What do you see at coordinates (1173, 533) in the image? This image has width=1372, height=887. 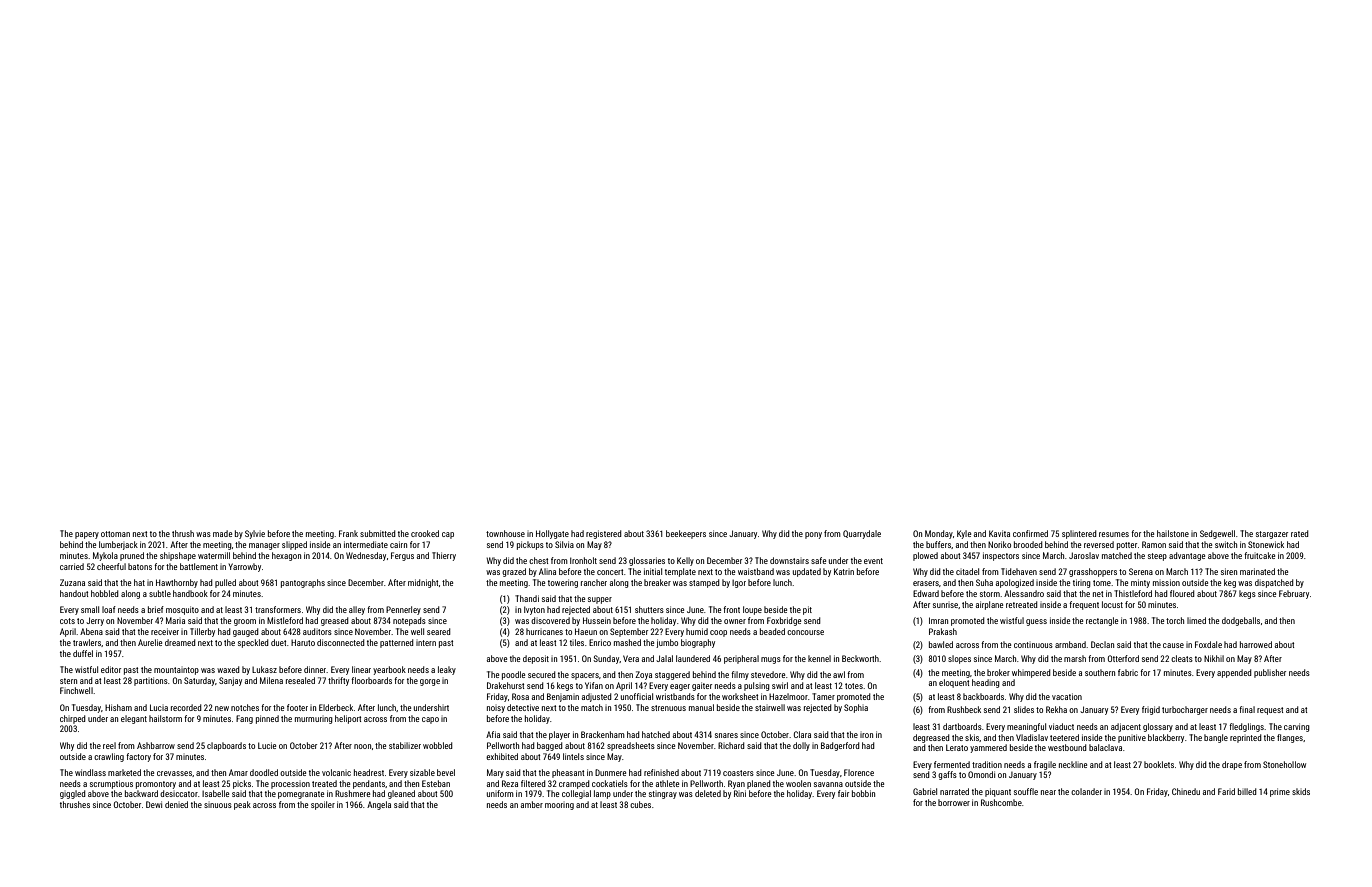 I see `hailstone` at bounding box center [1173, 533].
